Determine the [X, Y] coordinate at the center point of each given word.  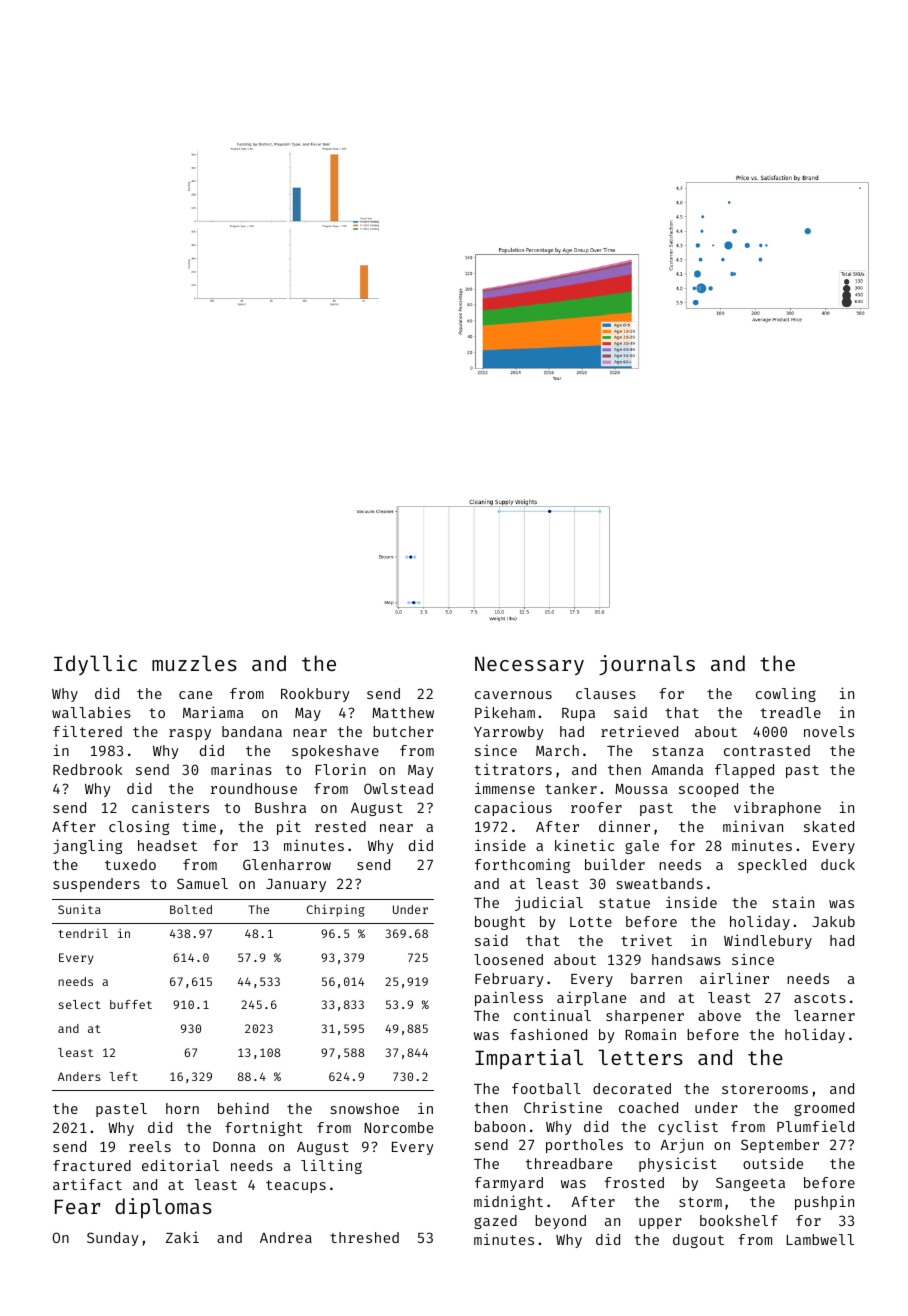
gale [642, 847]
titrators [513, 769]
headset [167, 845]
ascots [820, 998]
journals [647, 665]
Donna [234, 1147]
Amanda [677, 769]
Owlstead [398, 788]
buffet [131, 1004]
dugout [698, 1241]
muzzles [194, 663]
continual [552, 1015]
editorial [180, 1165]
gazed [495, 1222]
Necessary [529, 665]
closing [139, 828]
